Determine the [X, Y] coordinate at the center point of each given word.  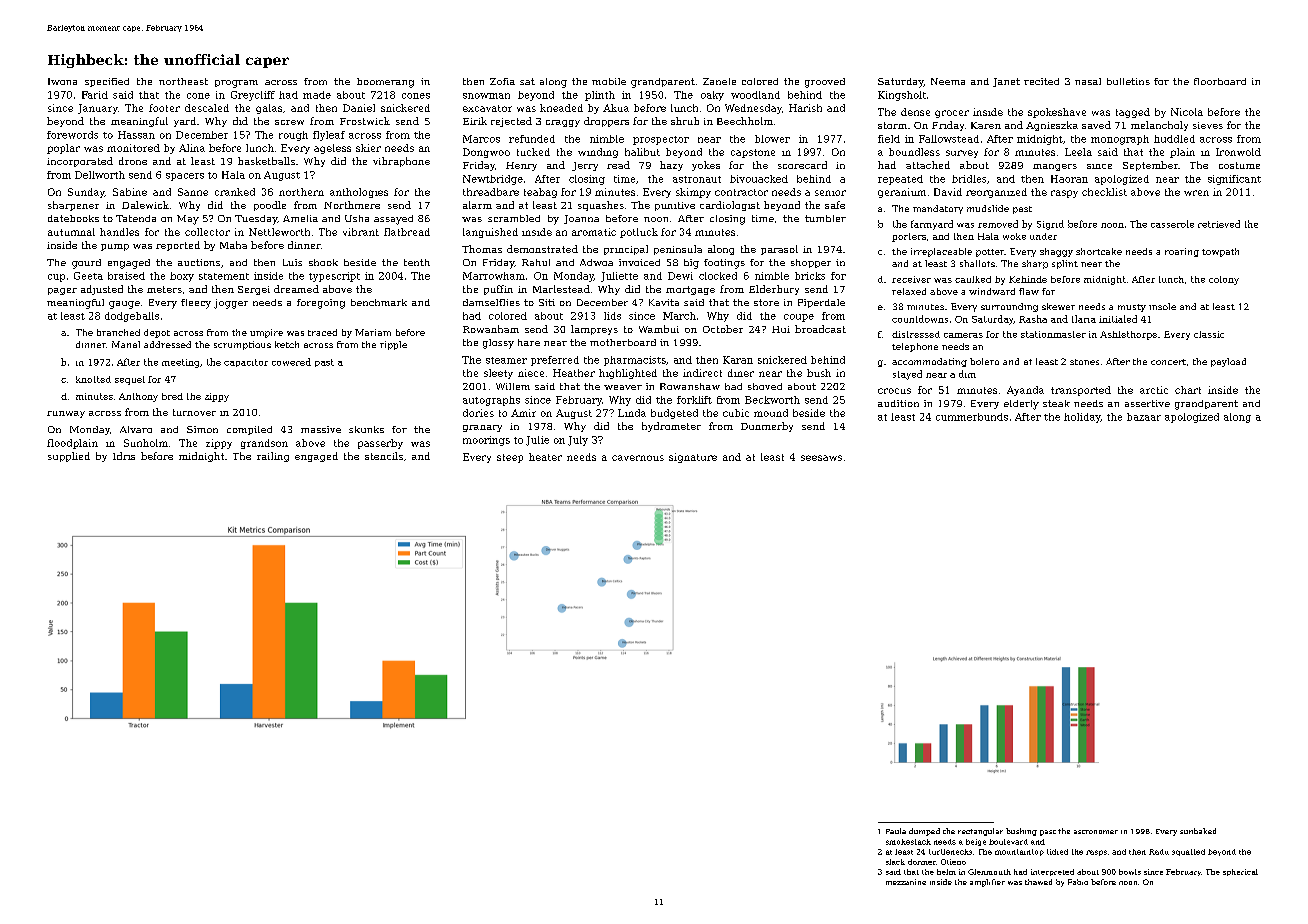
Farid [95, 95]
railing [273, 457]
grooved [825, 83]
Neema [948, 81]
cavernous [638, 458]
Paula [896, 831]
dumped [924, 832]
